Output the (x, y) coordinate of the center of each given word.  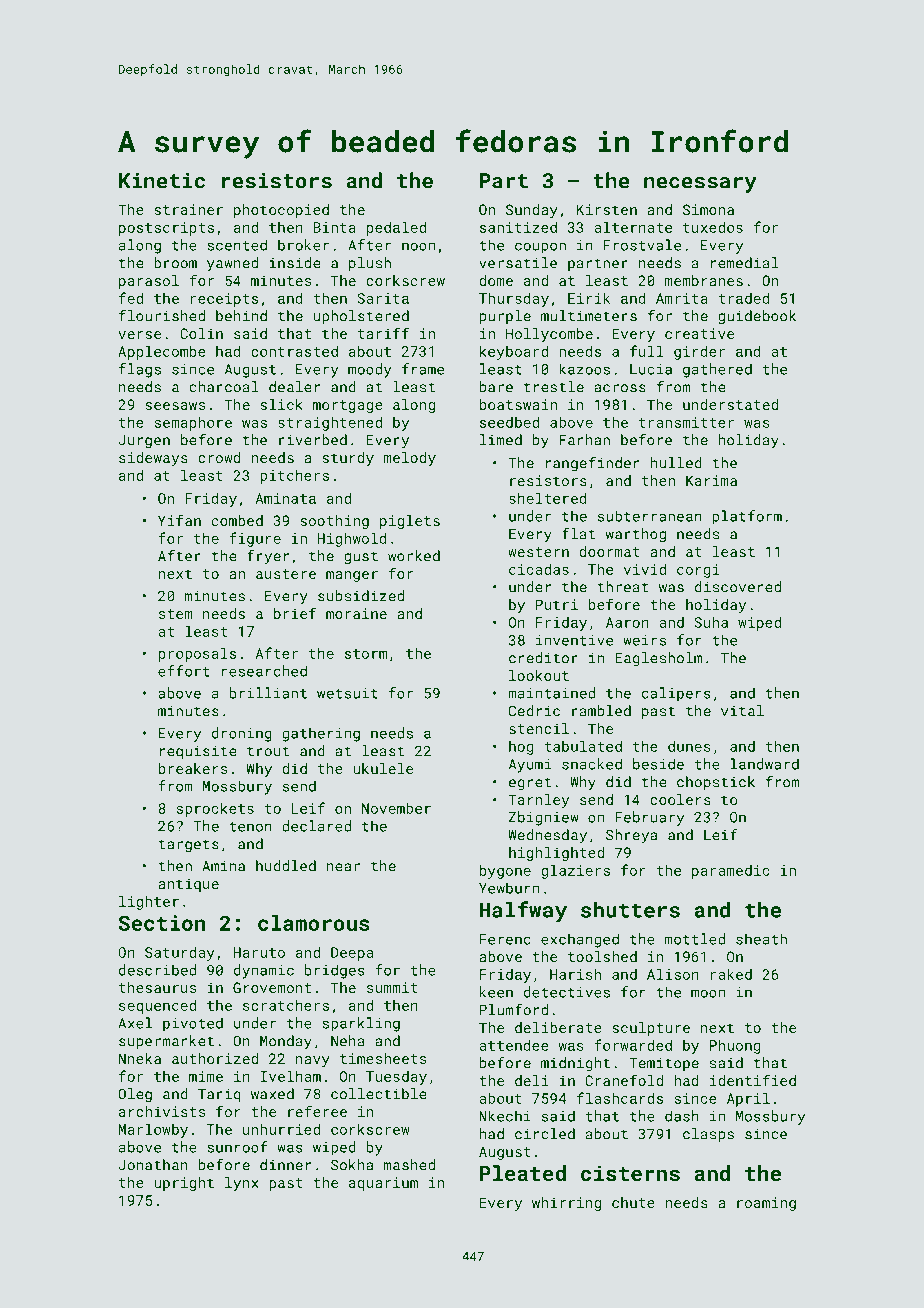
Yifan (179, 520)
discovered (738, 587)
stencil (539, 728)
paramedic (731, 872)
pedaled (396, 228)
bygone (505, 871)
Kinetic (162, 181)
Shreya (631, 836)
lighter (149, 902)
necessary (700, 185)
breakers (193, 768)
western (538, 552)
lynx (242, 1184)
